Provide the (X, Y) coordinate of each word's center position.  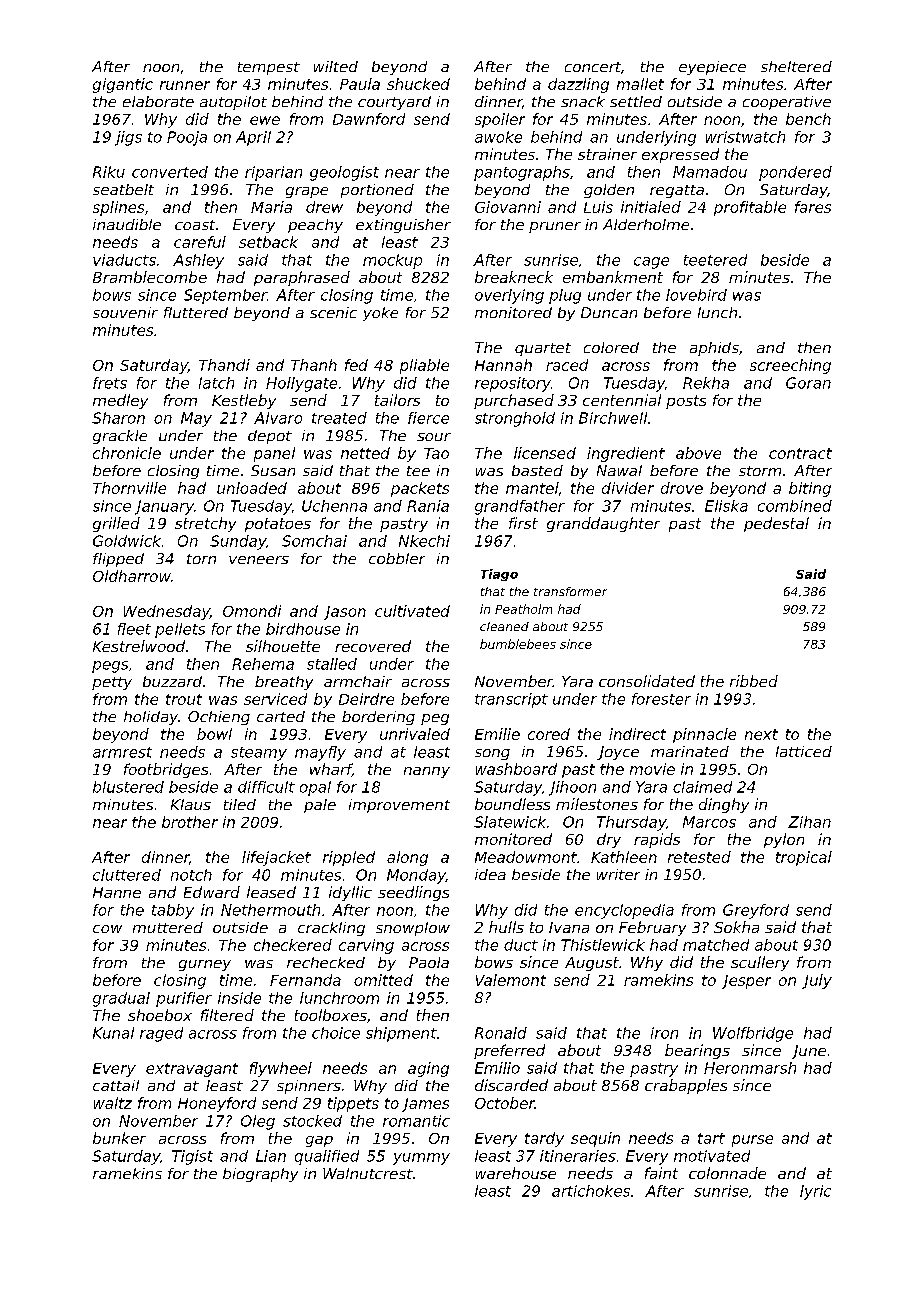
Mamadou (710, 172)
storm (760, 471)
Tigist (192, 1157)
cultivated (412, 611)
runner (185, 85)
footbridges (166, 770)
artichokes (591, 1191)
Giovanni (508, 207)
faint (661, 1173)
